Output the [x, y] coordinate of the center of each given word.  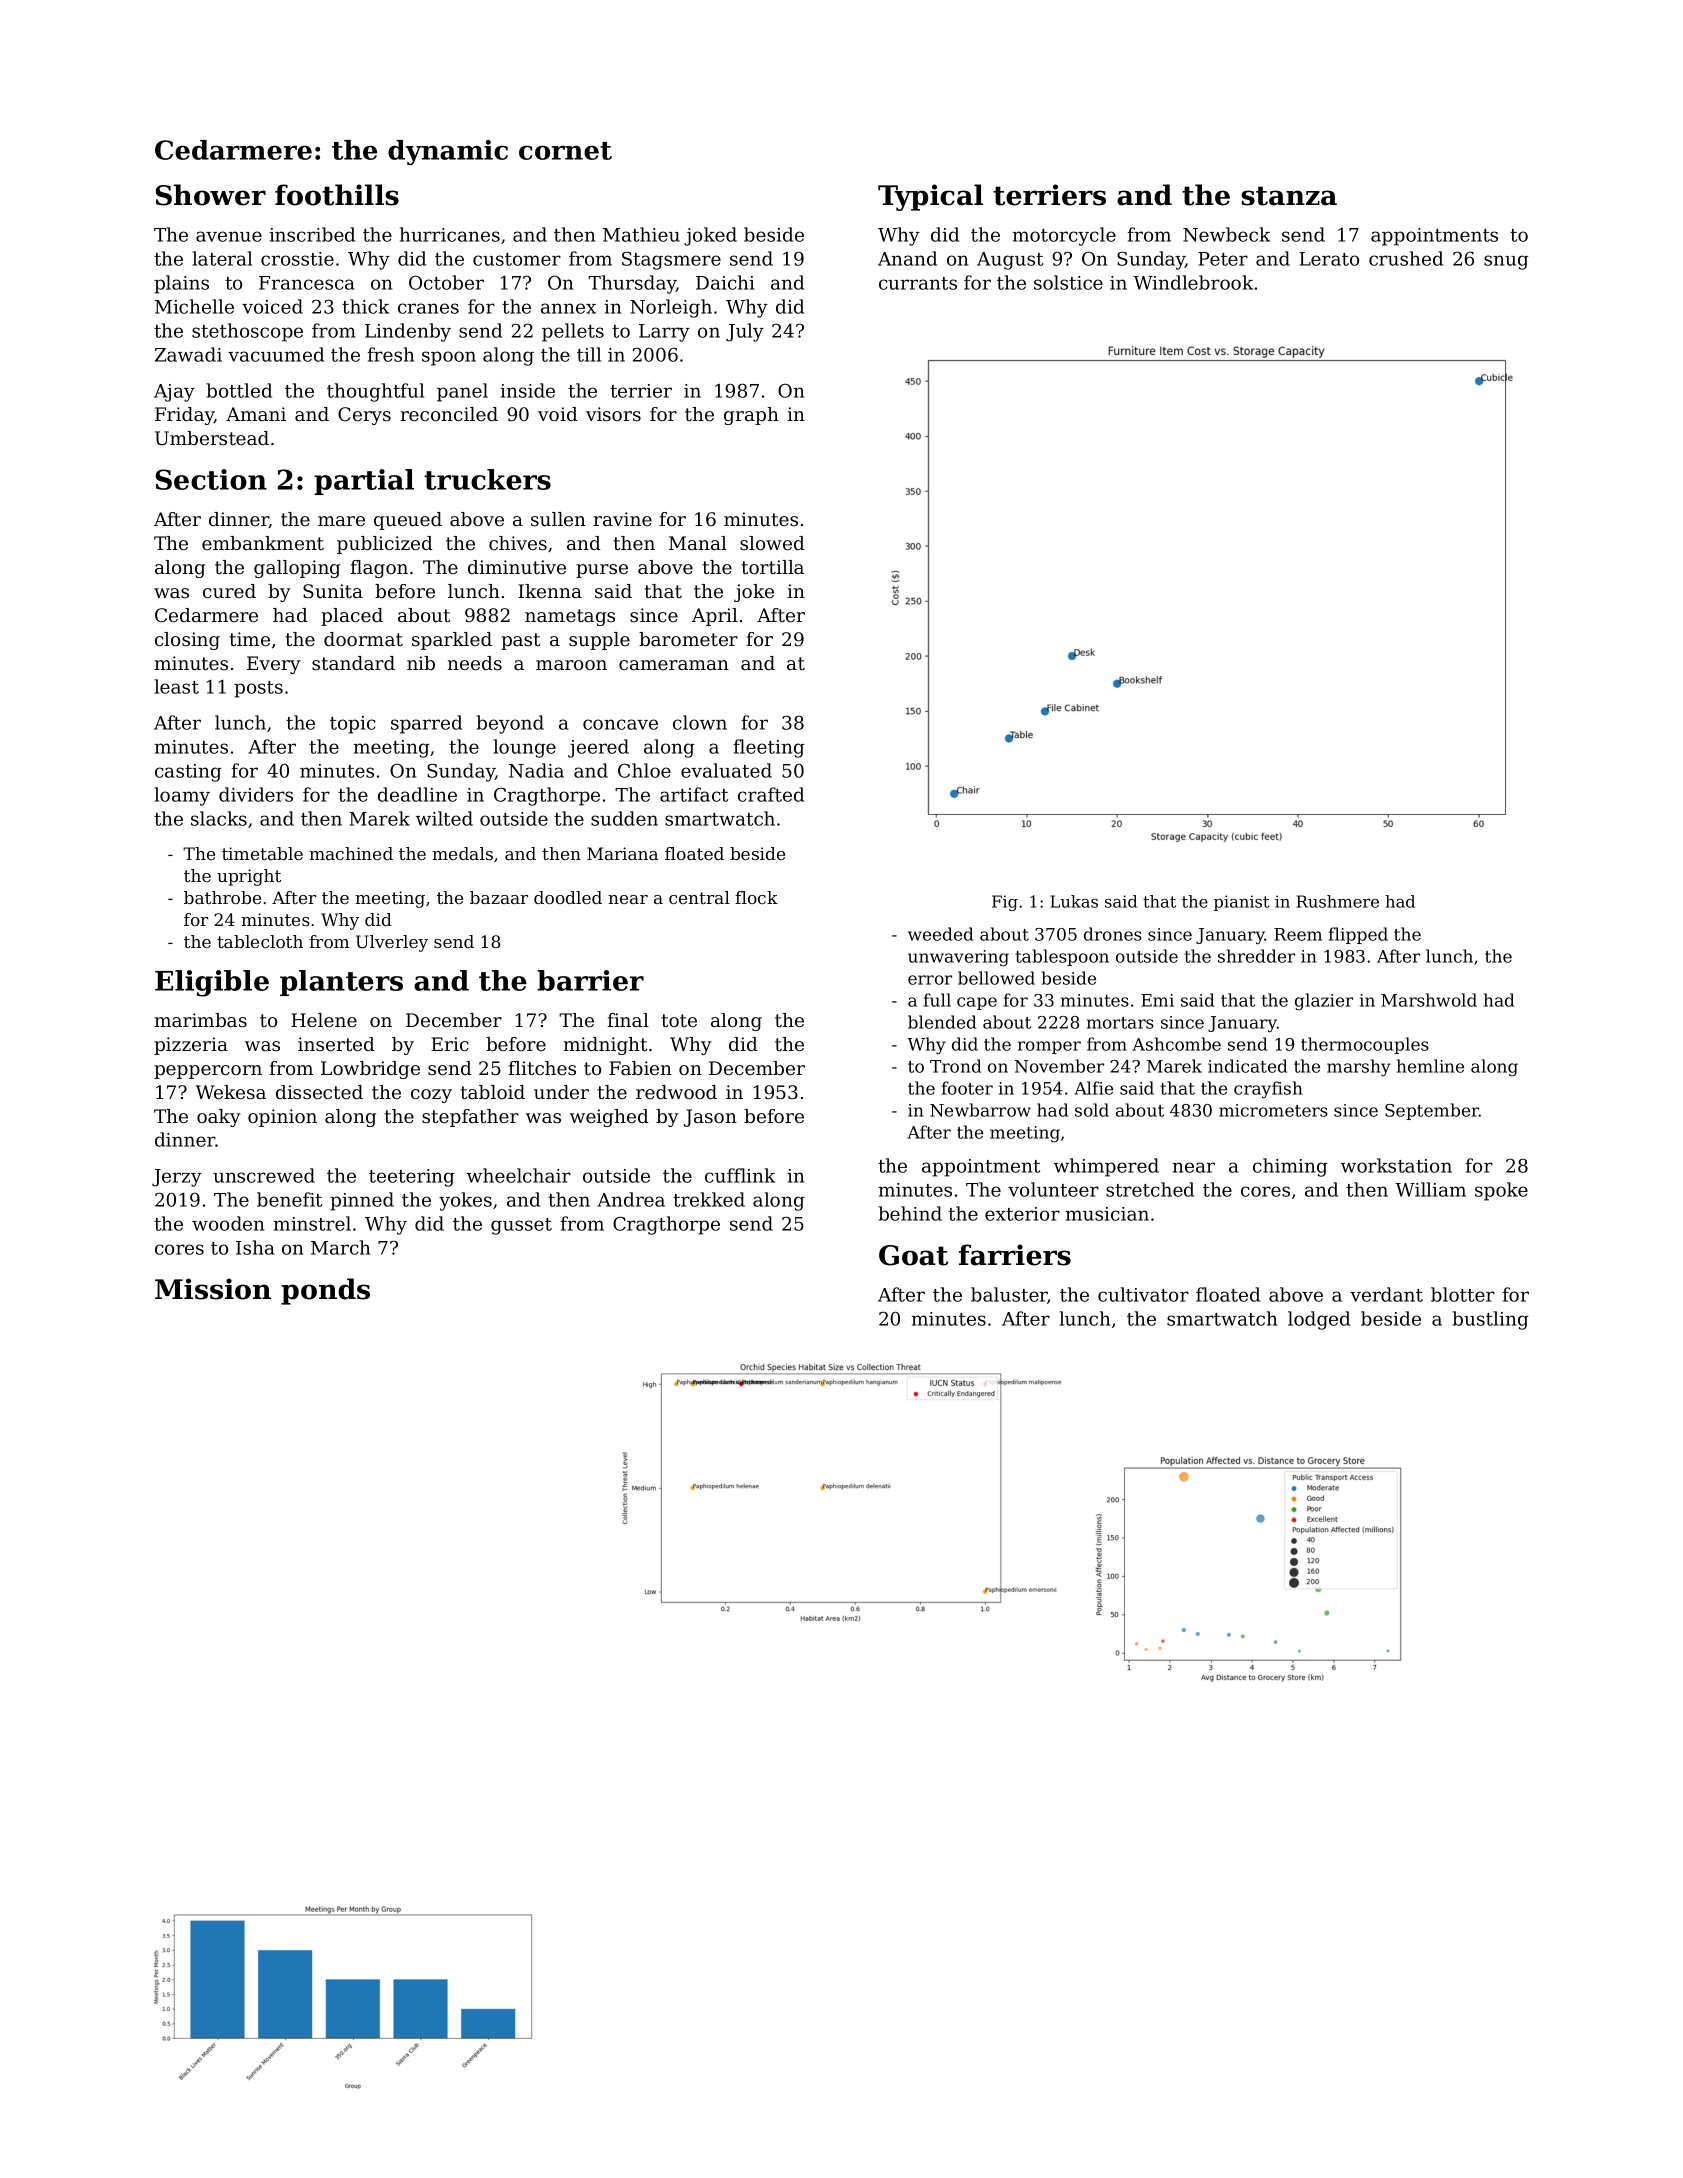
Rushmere [1338, 901]
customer [517, 259]
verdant [1386, 1294]
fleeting [769, 748]
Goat [913, 1255]
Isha [255, 1247]
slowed [772, 543]
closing [187, 641]
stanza [1289, 196]
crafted [771, 794]
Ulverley [392, 943]
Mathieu [641, 234]
